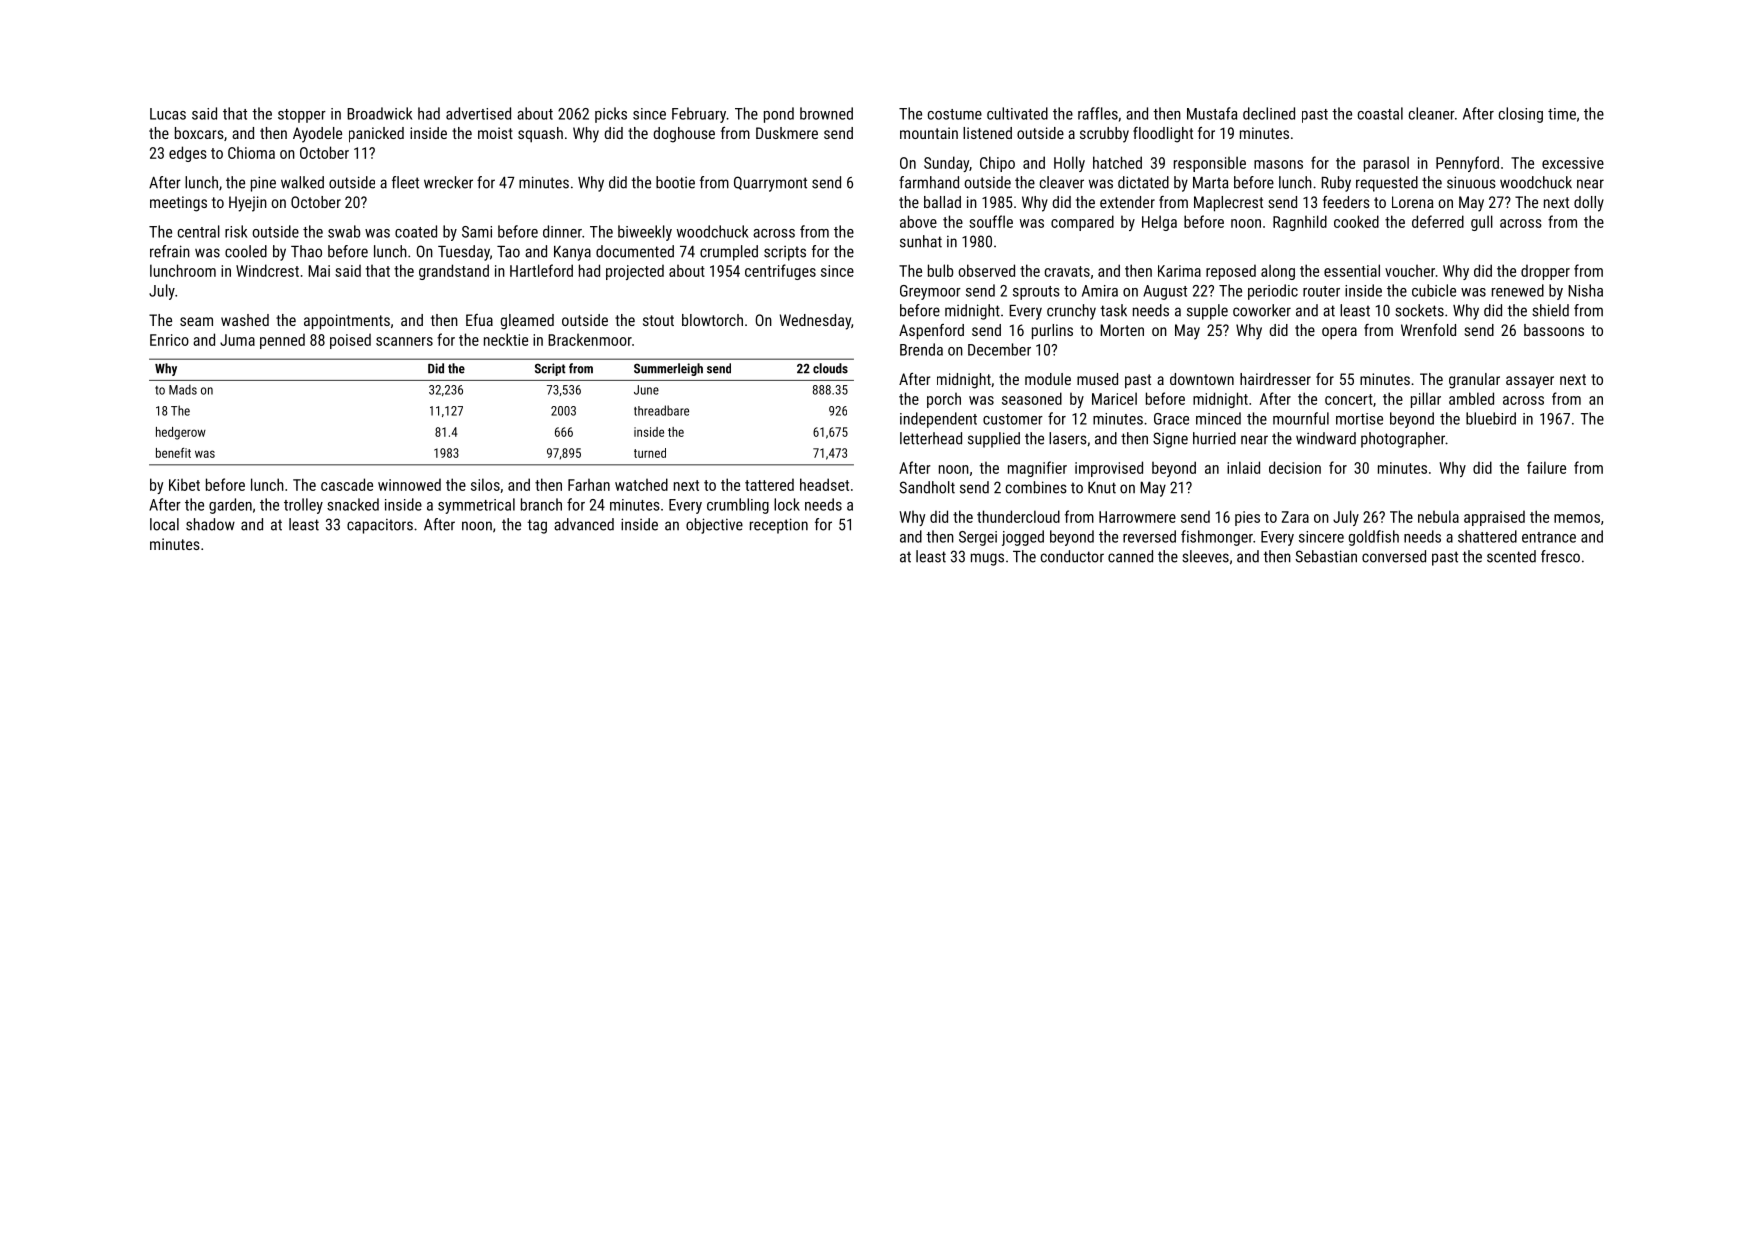 The height and width of the document is (1239, 1753). I want to click on hurried, so click(1214, 438).
